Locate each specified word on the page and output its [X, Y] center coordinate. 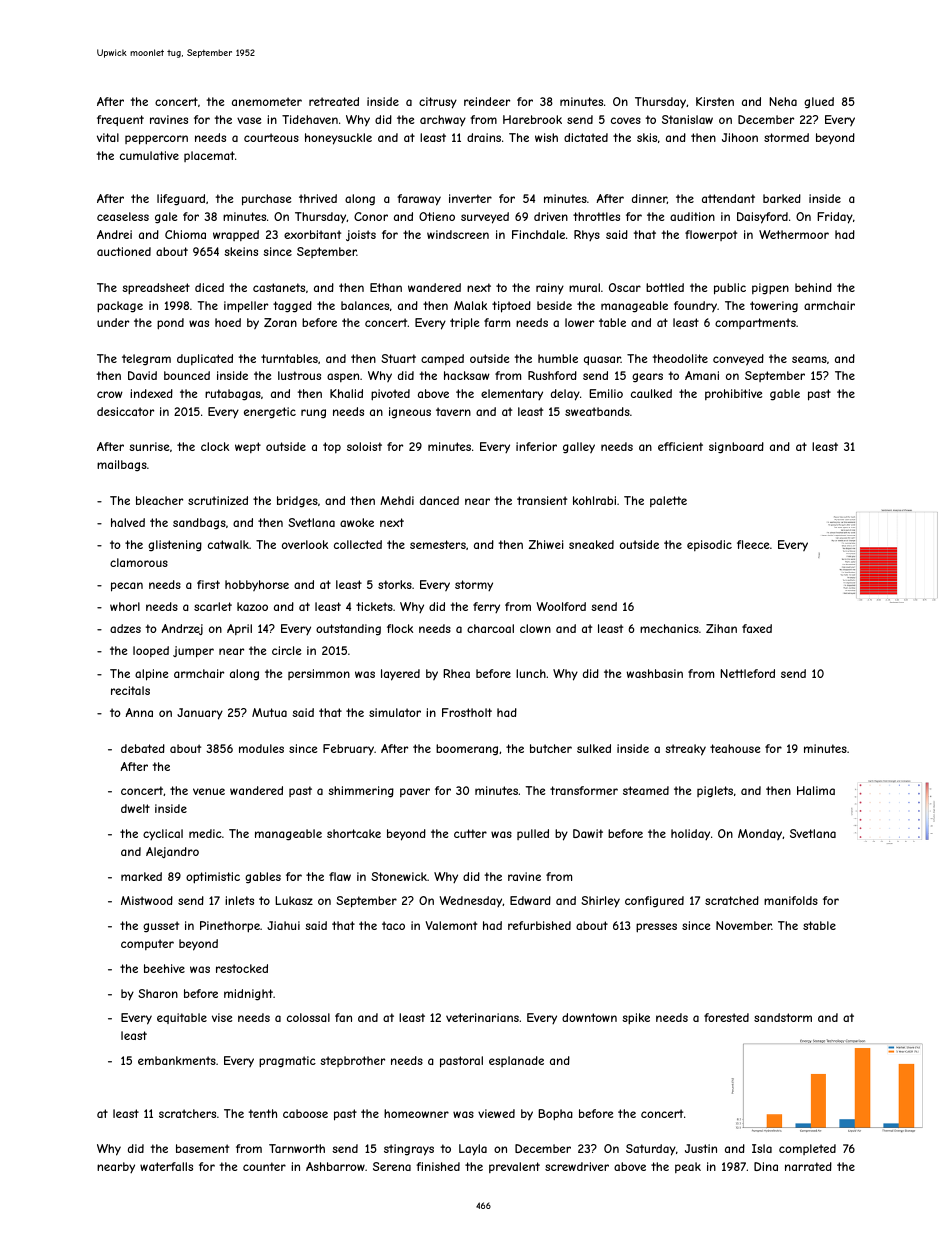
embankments [177, 1060]
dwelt [135, 808]
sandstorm [783, 1017]
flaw [340, 876]
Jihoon [740, 137]
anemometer [267, 101]
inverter [470, 198]
